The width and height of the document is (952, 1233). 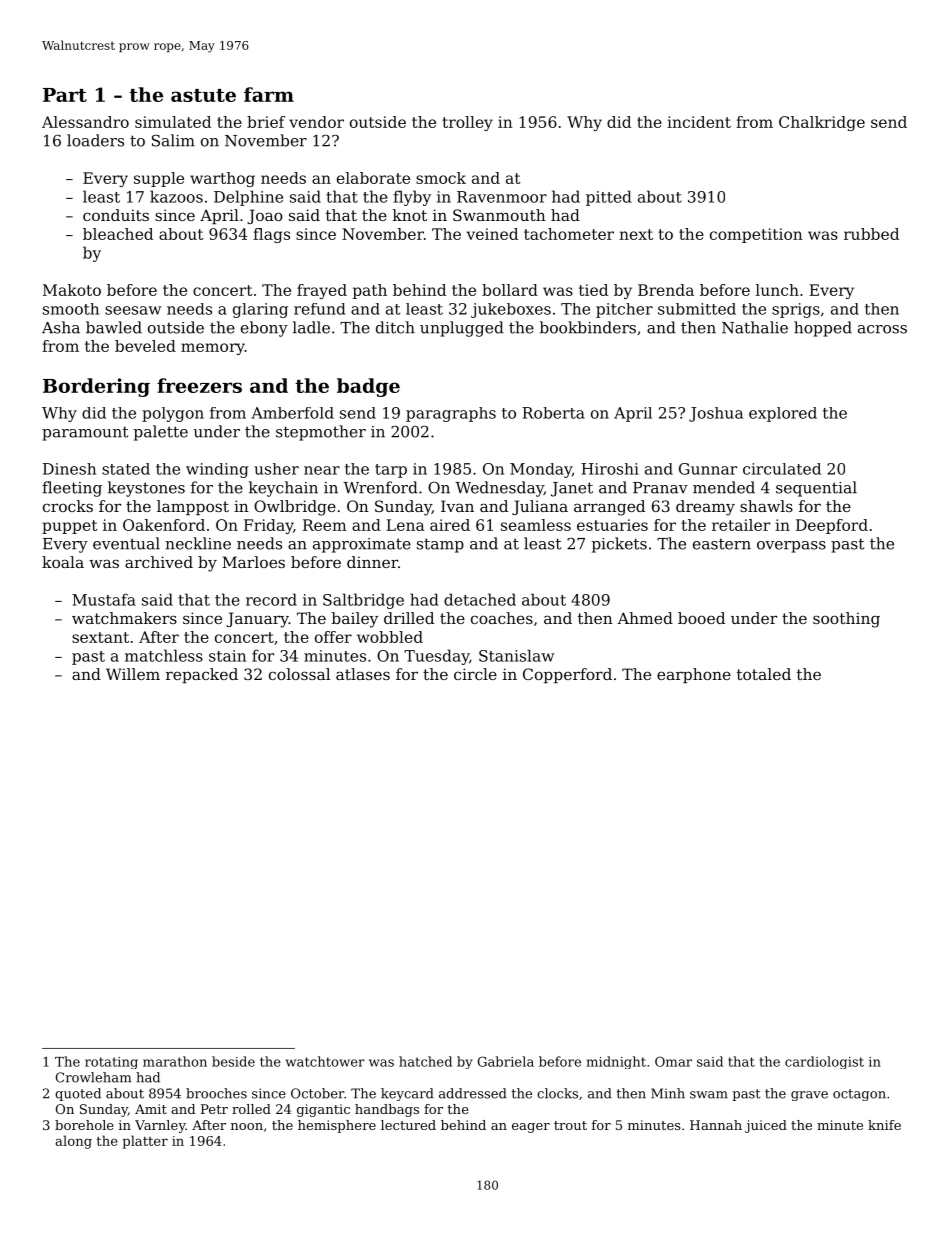 I want to click on repacked, so click(x=202, y=675).
